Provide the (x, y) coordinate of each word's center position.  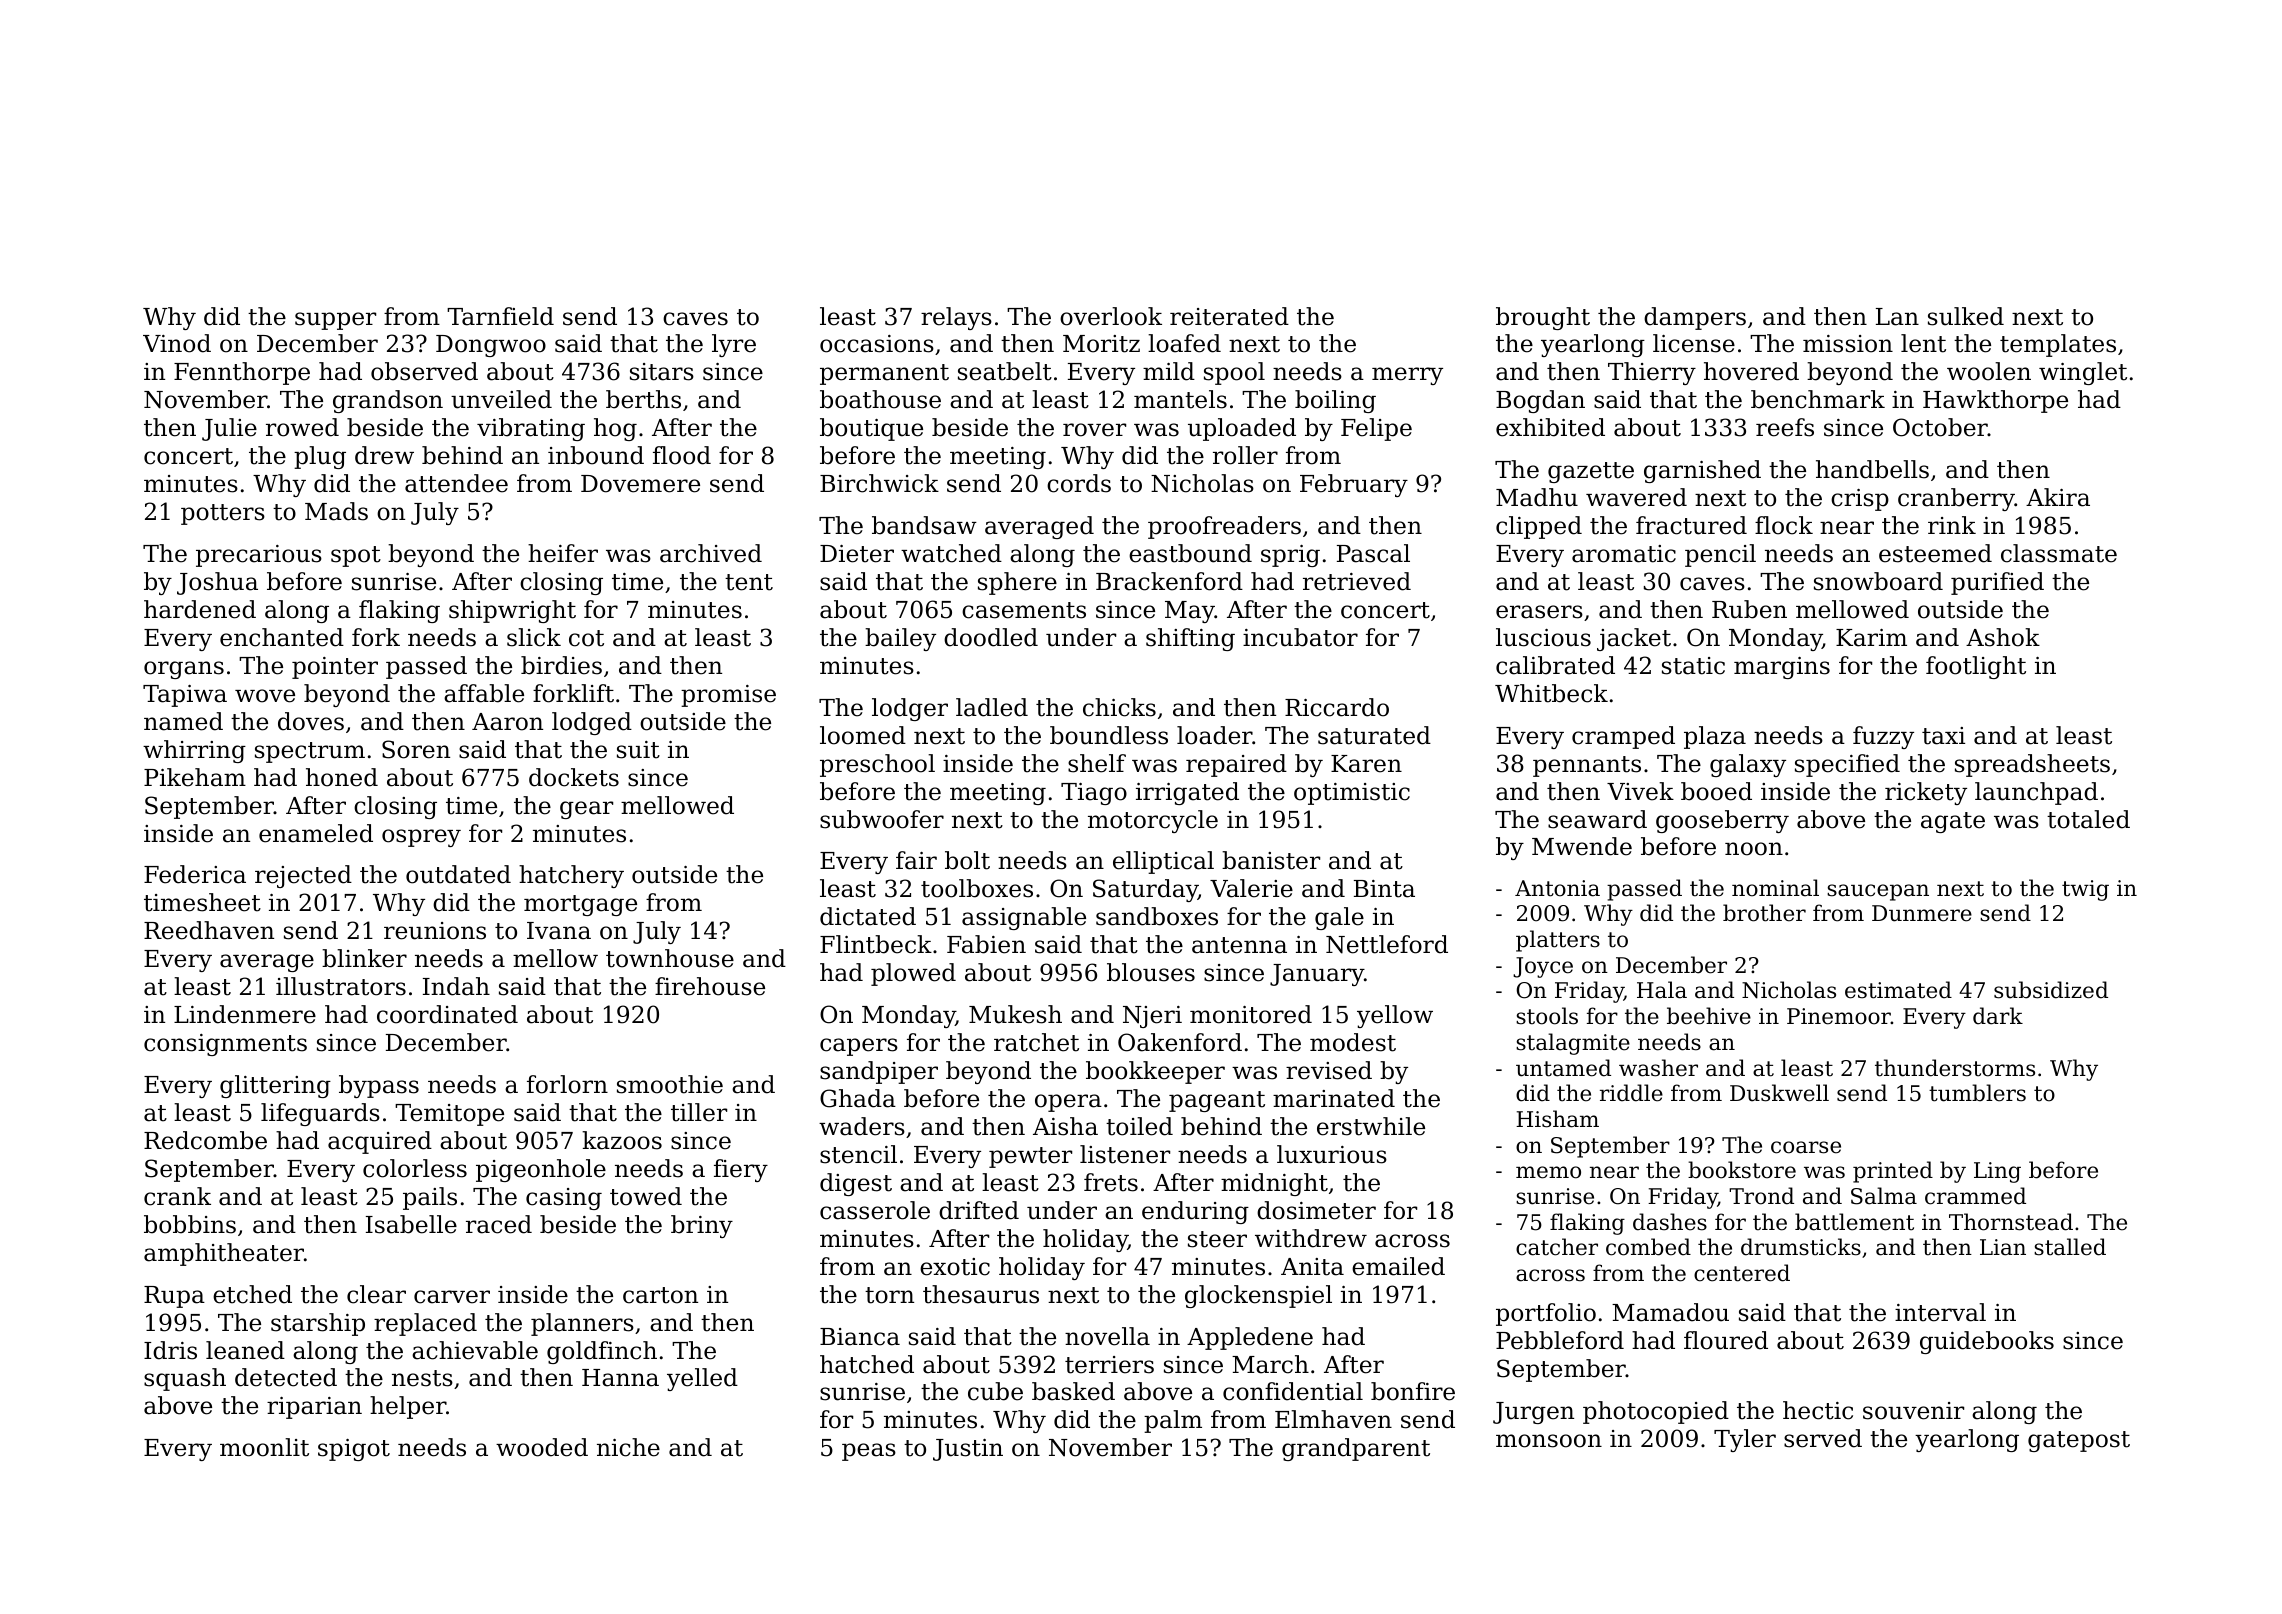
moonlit (264, 1447)
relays (956, 318)
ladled (992, 707)
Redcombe (205, 1140)
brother (1764, 913)
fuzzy (1883, 737)
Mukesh (1015, 1014)
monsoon (1549, 1441)
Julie (229, 429)
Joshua (217, 583)
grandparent (1356, 1449)
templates (2058, 345)
